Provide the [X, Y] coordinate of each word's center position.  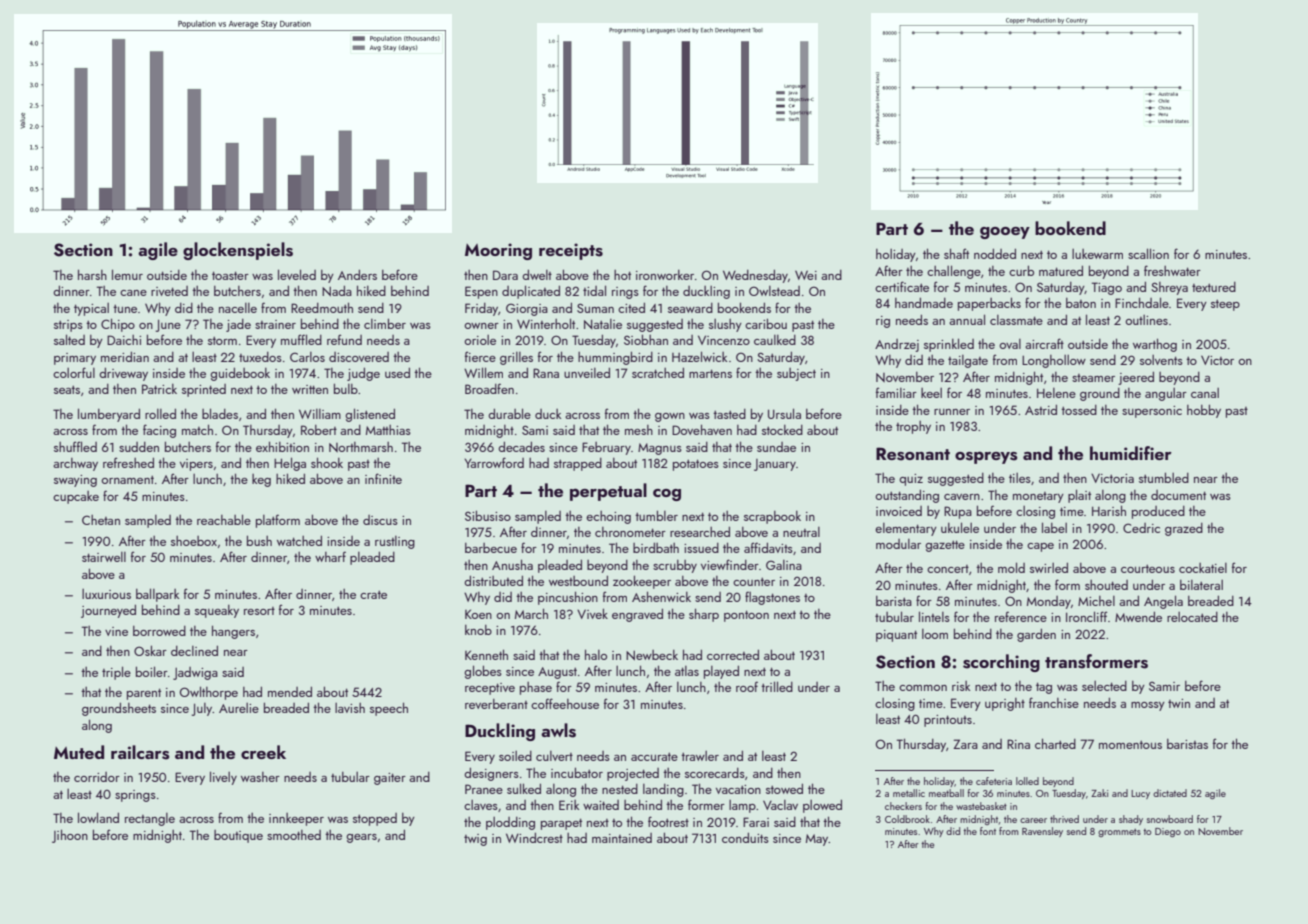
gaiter [390, 779]
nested [620, 789]
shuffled [75, 446]
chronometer [630, 532]
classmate [1016, 320]
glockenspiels [238, 251]
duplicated [531, 292]
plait [1079, 496]
